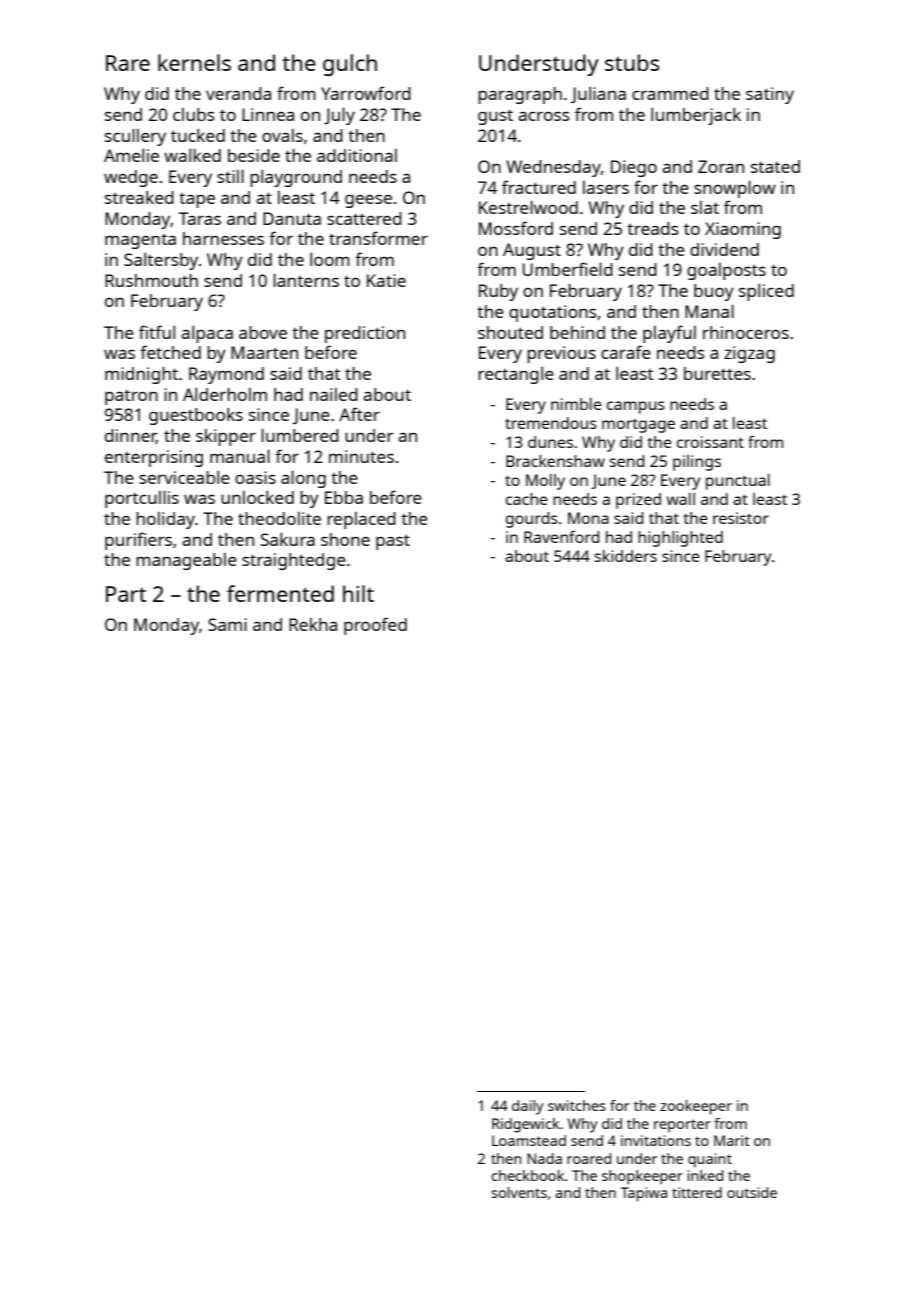  I want to click on dividend, so click(724, 249).
